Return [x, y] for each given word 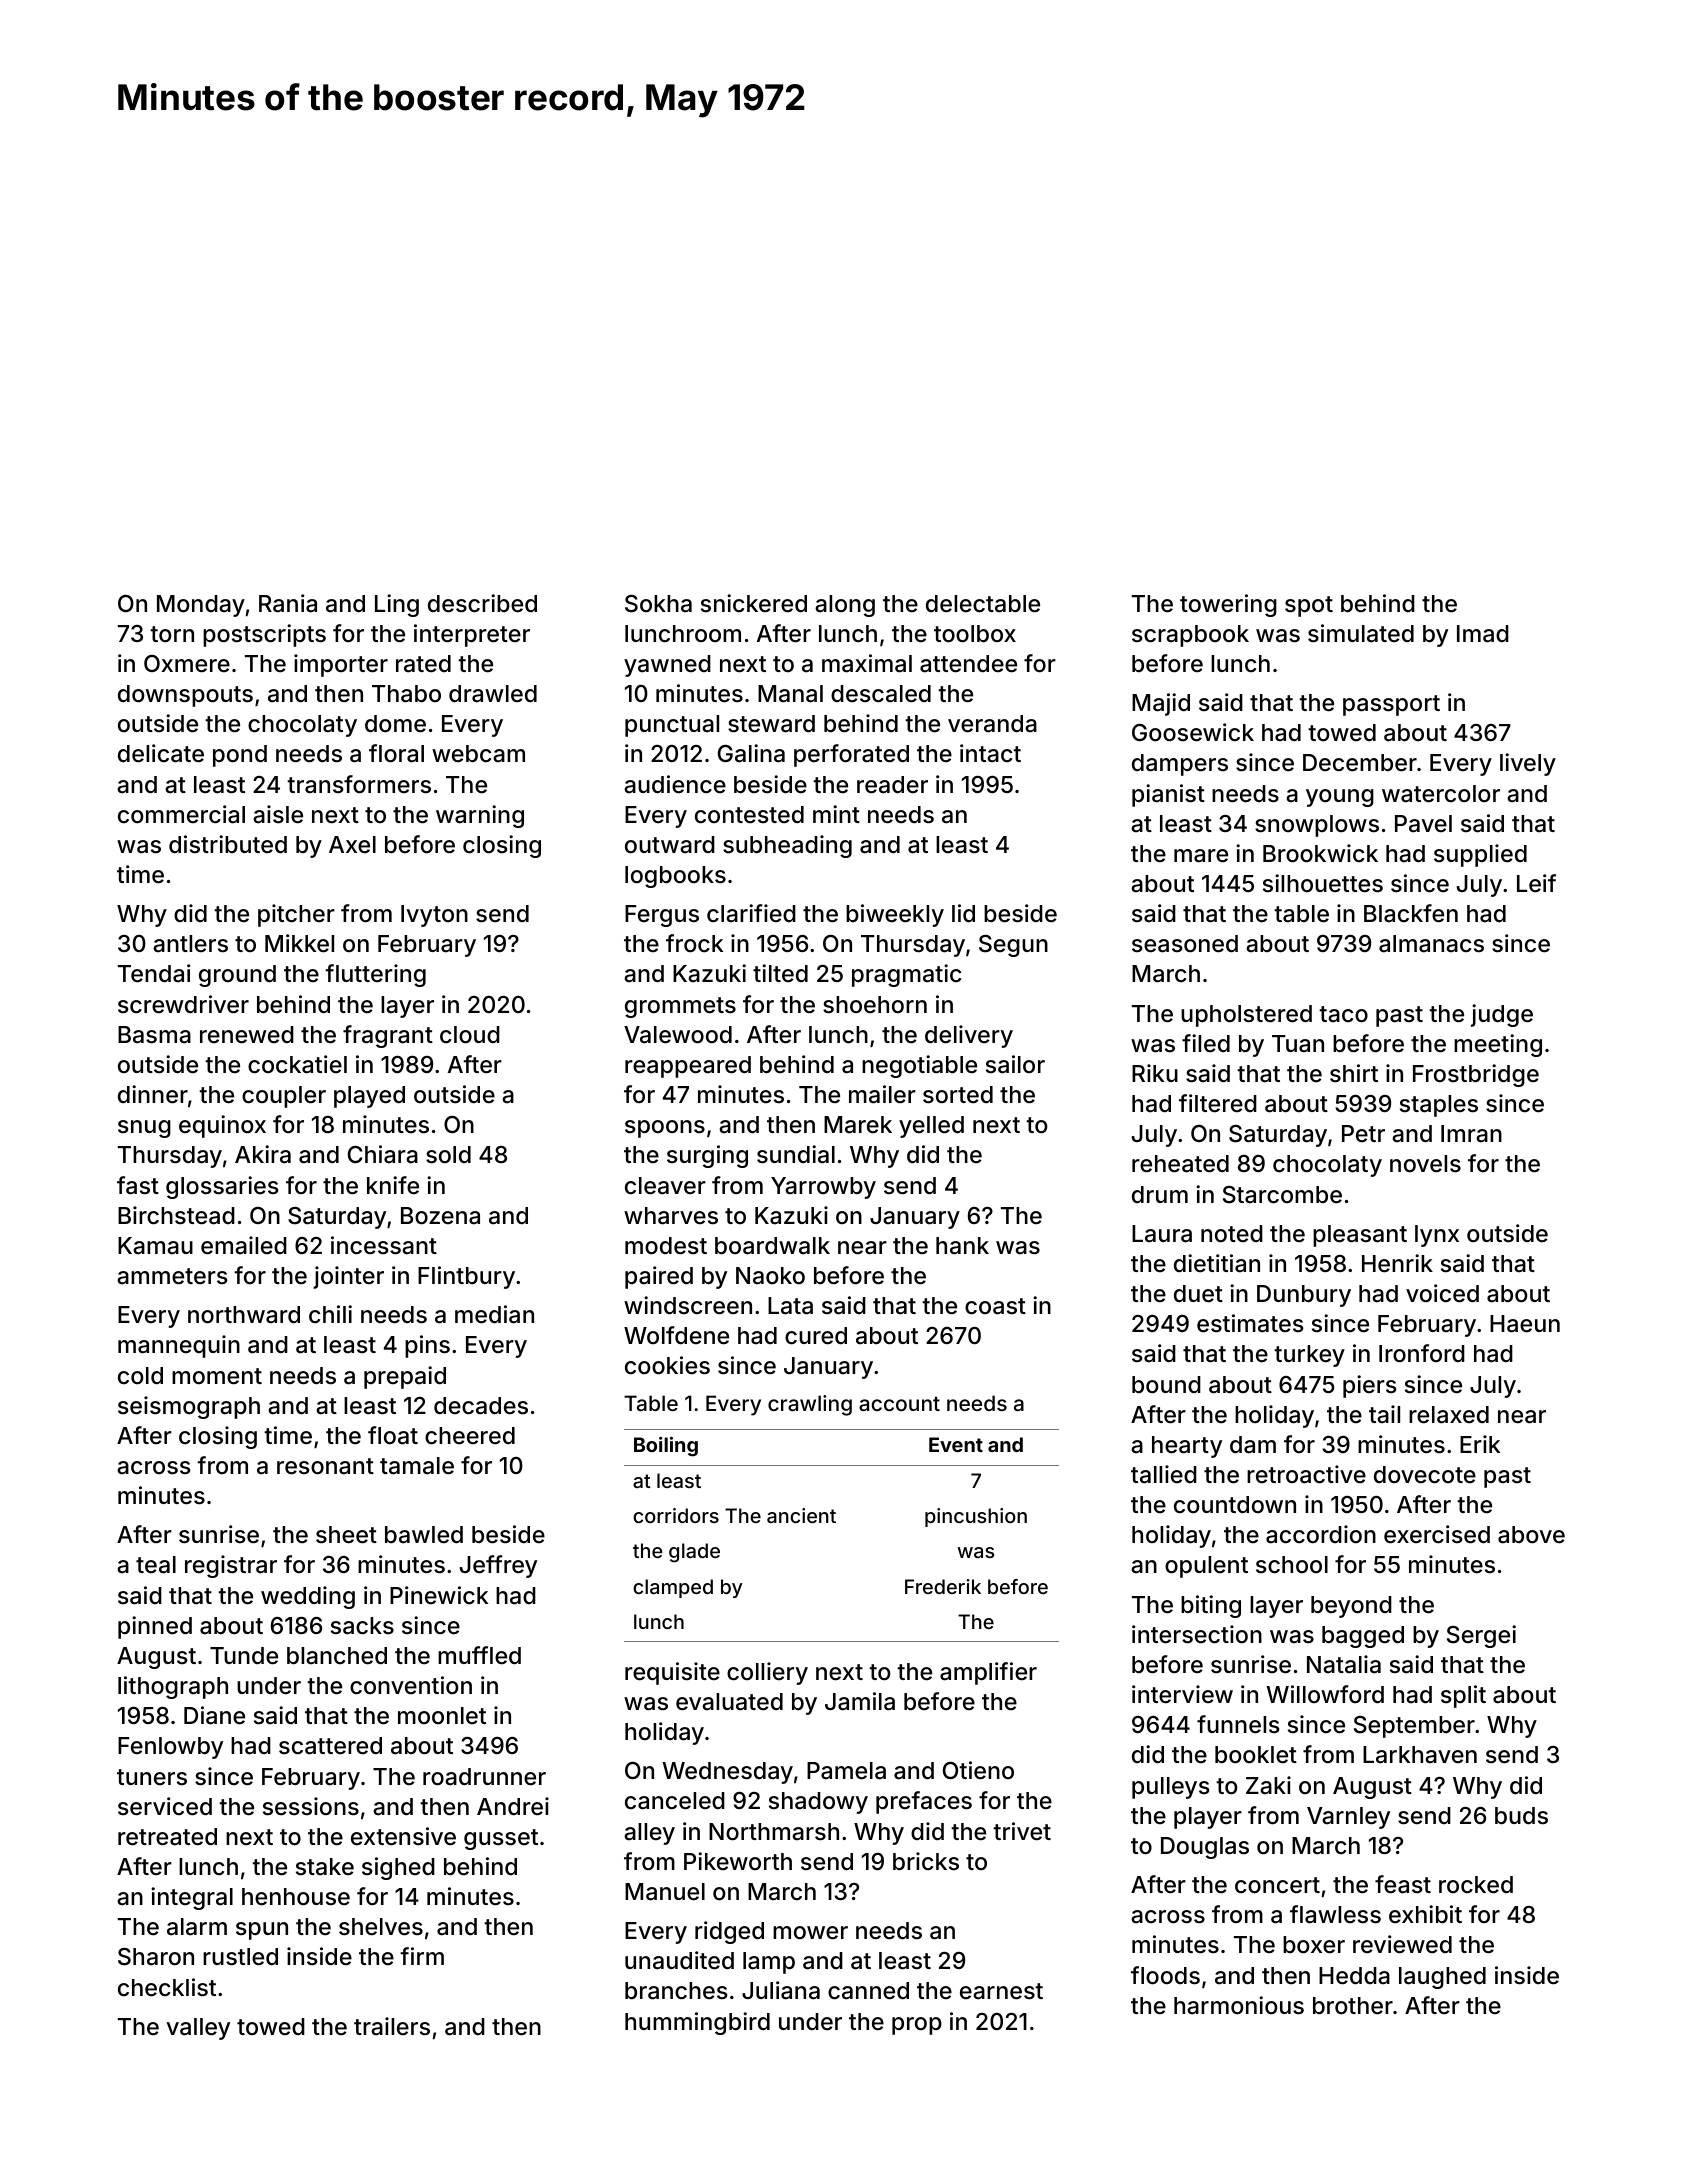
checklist [167, 1987]
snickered [754, 603]
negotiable [919, 1066]
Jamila [860, 1701]
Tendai [154, 973]
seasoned [1185, 944]
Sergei [1481, 1636]
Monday [201, 606]
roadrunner [484, 1777]
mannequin [179, 1346]
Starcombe [1282, 1195]
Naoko [770, 1276]
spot [1309, 606]
